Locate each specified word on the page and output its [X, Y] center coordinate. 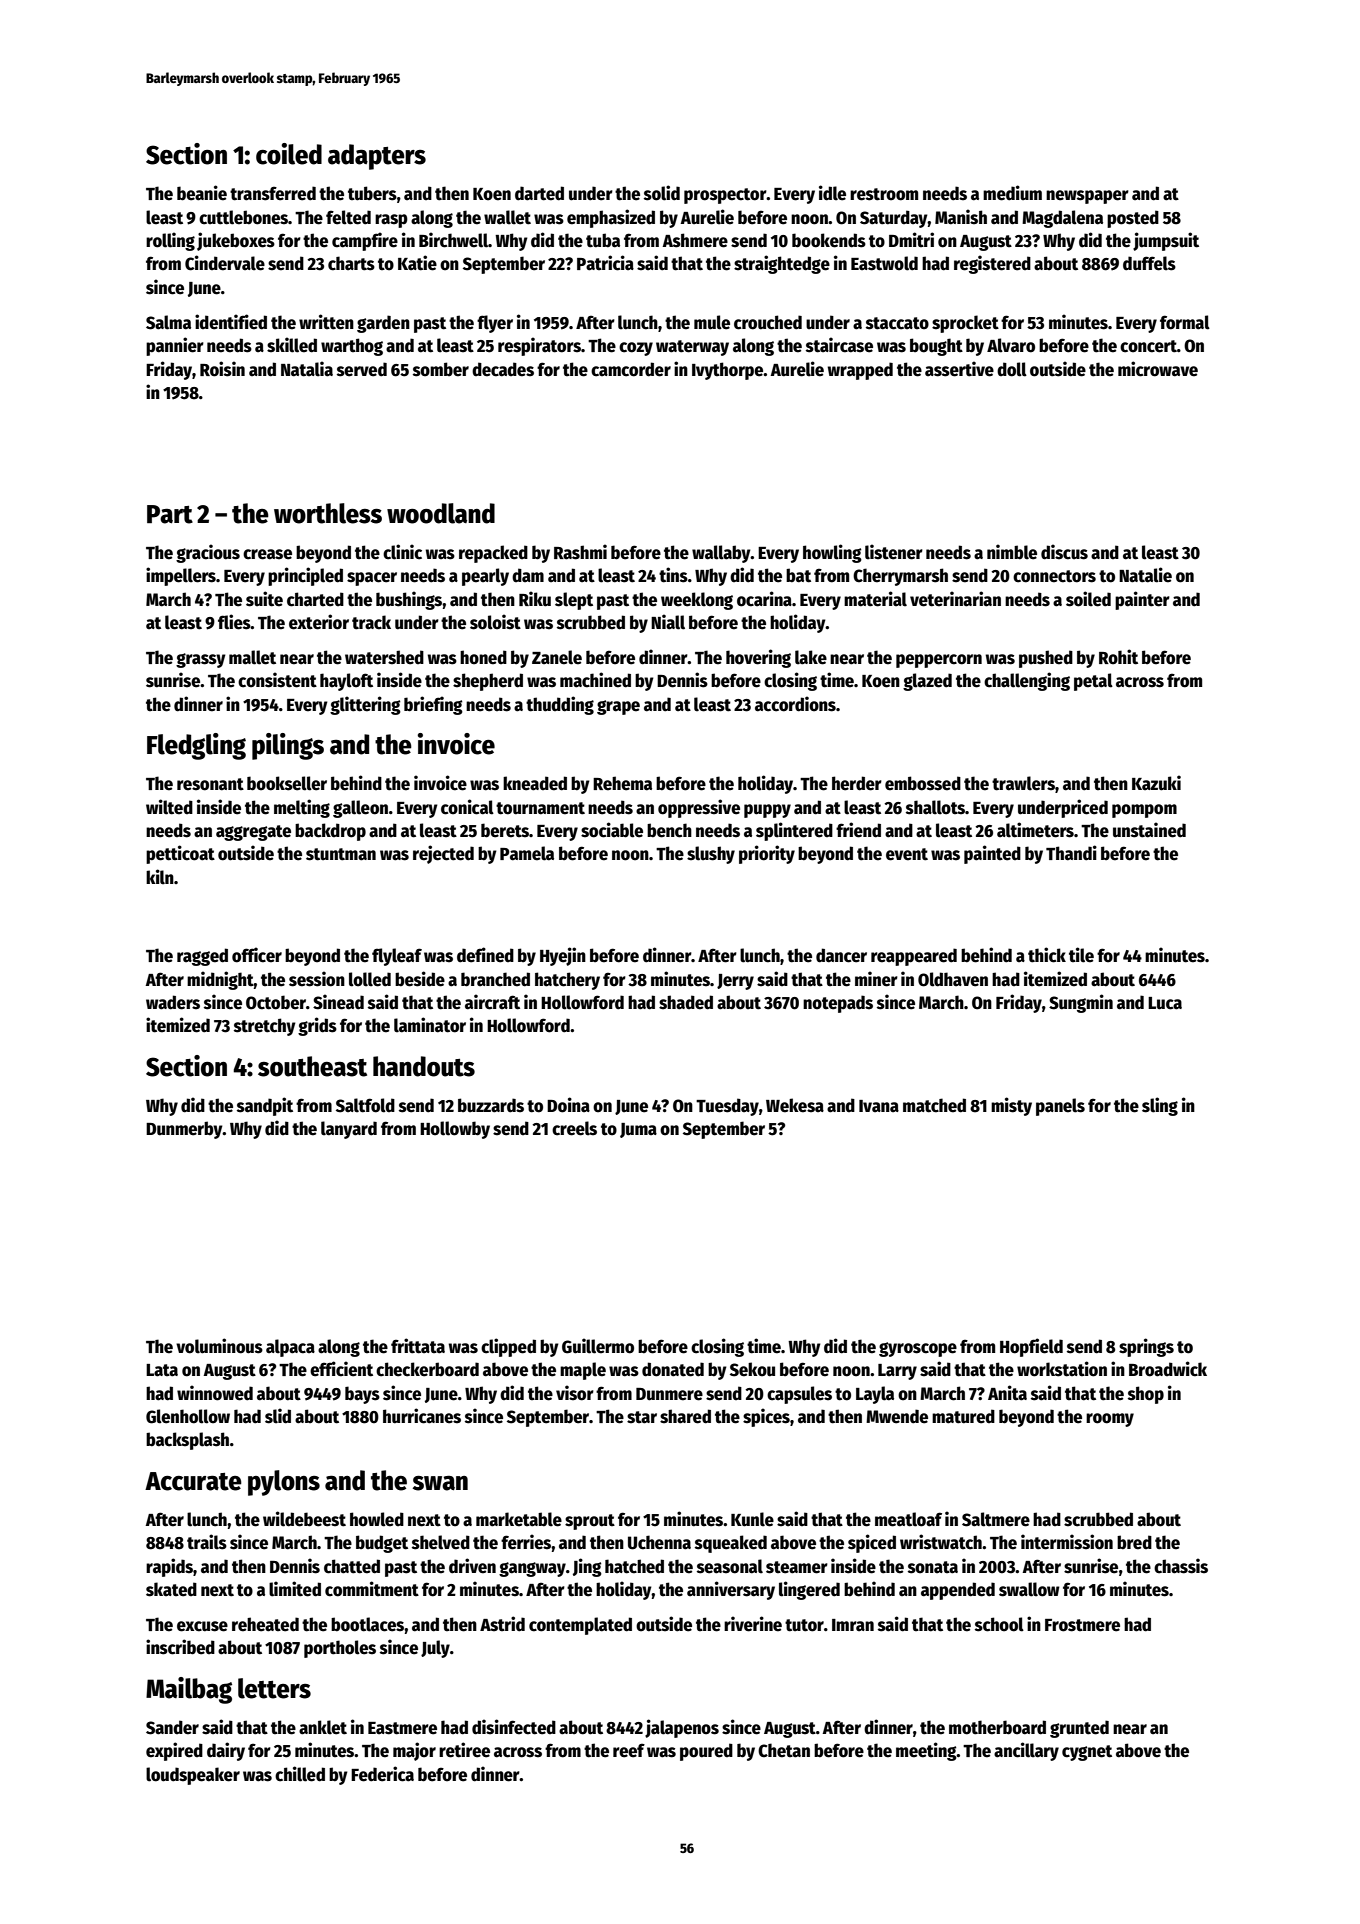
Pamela [527, 853]
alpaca [290, 1348]
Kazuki [1156, 783]
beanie [202, 193]
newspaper [1087, 197]
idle [832, 193]
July [435, 1649]
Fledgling [196, 746]
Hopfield [1031, 1347]
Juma [638, 1130]
